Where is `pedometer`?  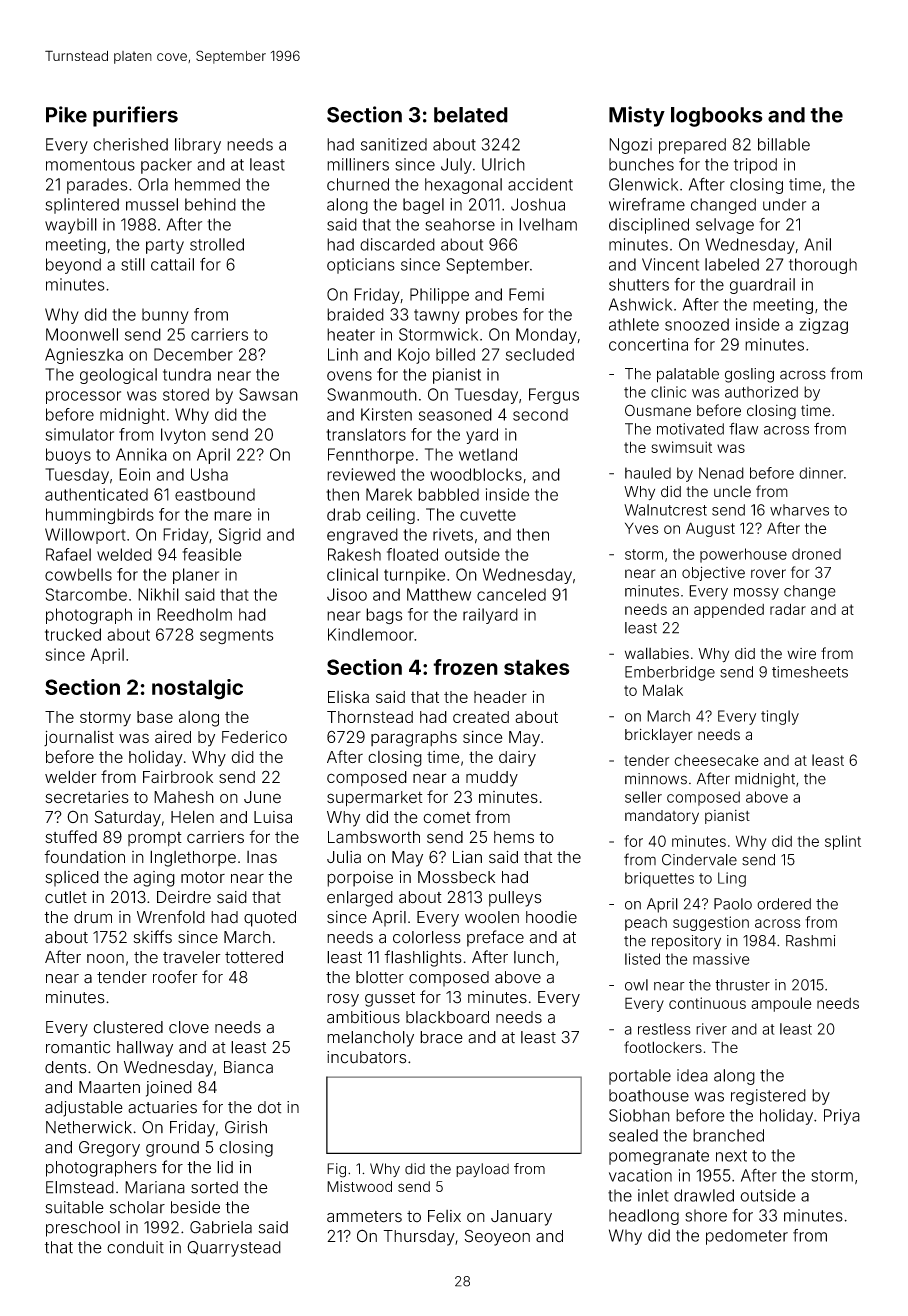 pedometer is located at coordinates (747, 1237).
